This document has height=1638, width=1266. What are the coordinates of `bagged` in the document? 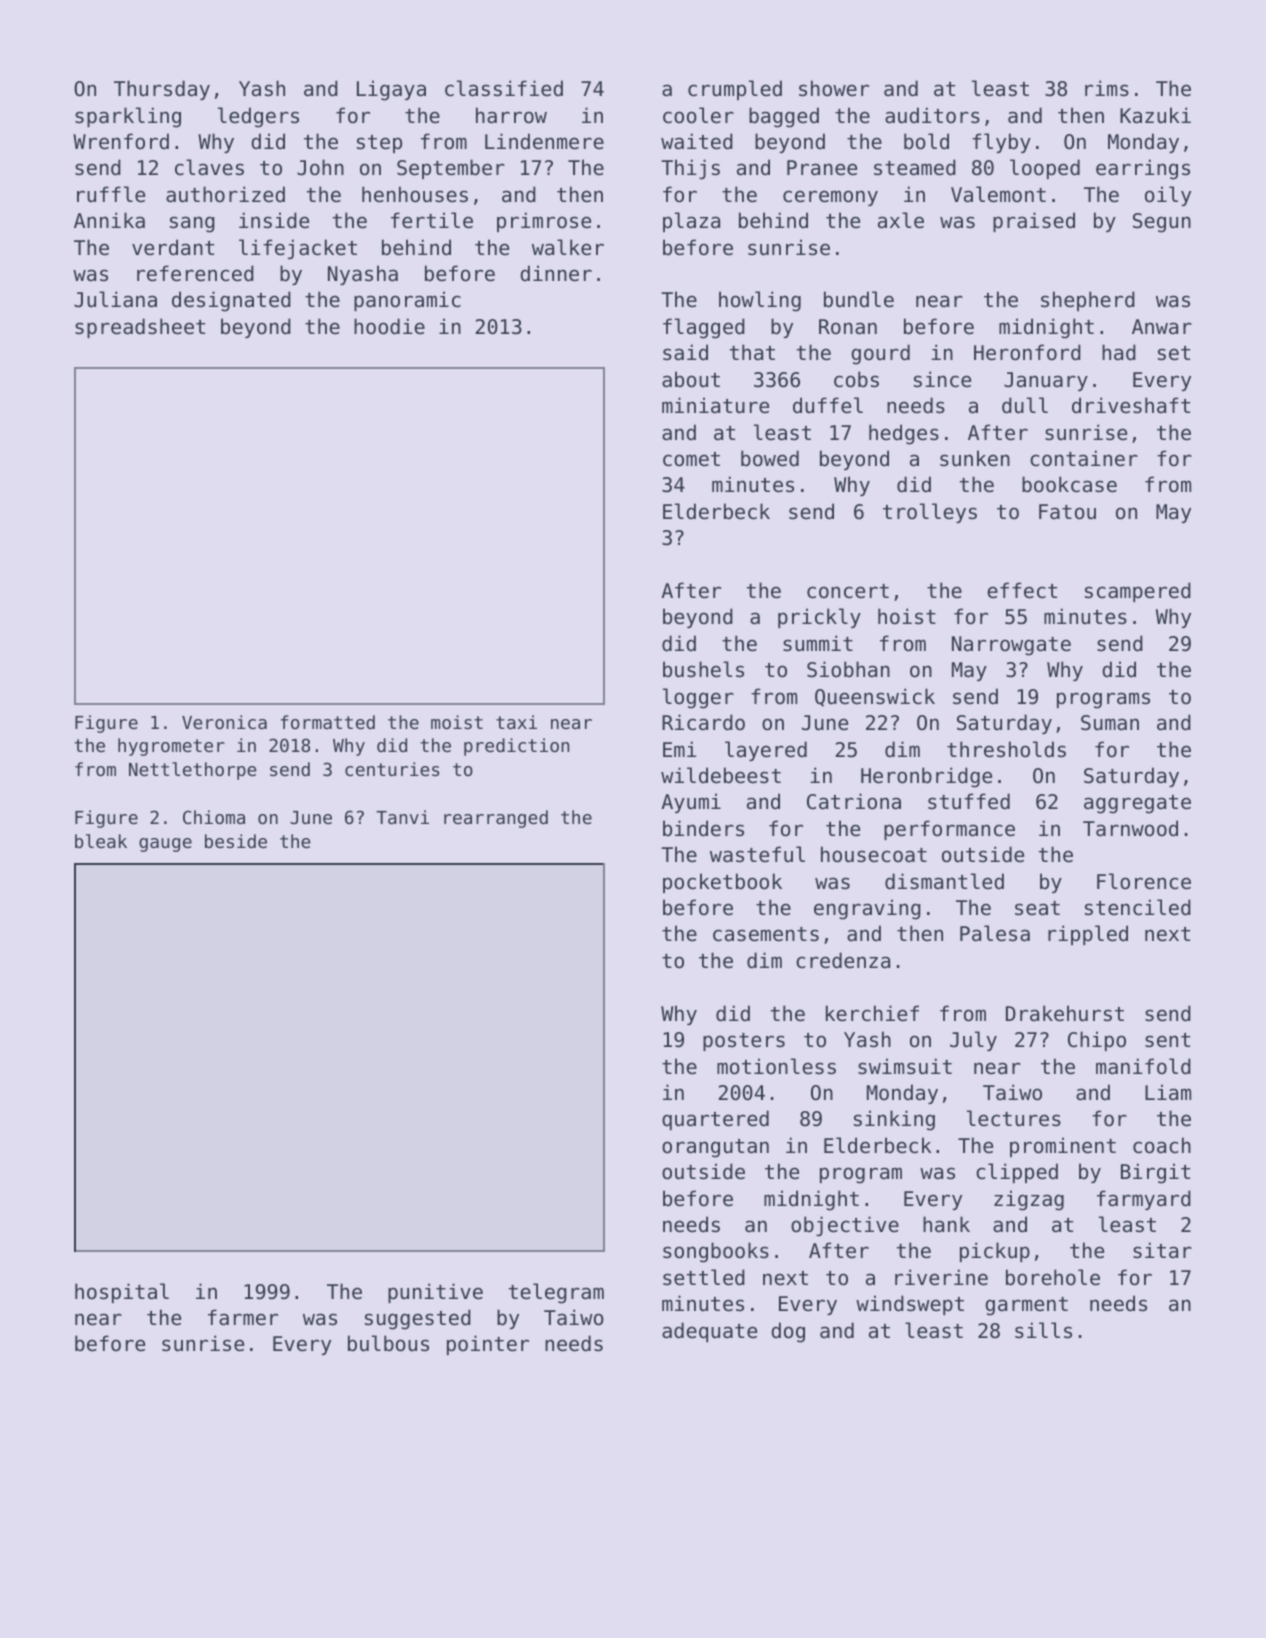 It's located at (784, 117).
